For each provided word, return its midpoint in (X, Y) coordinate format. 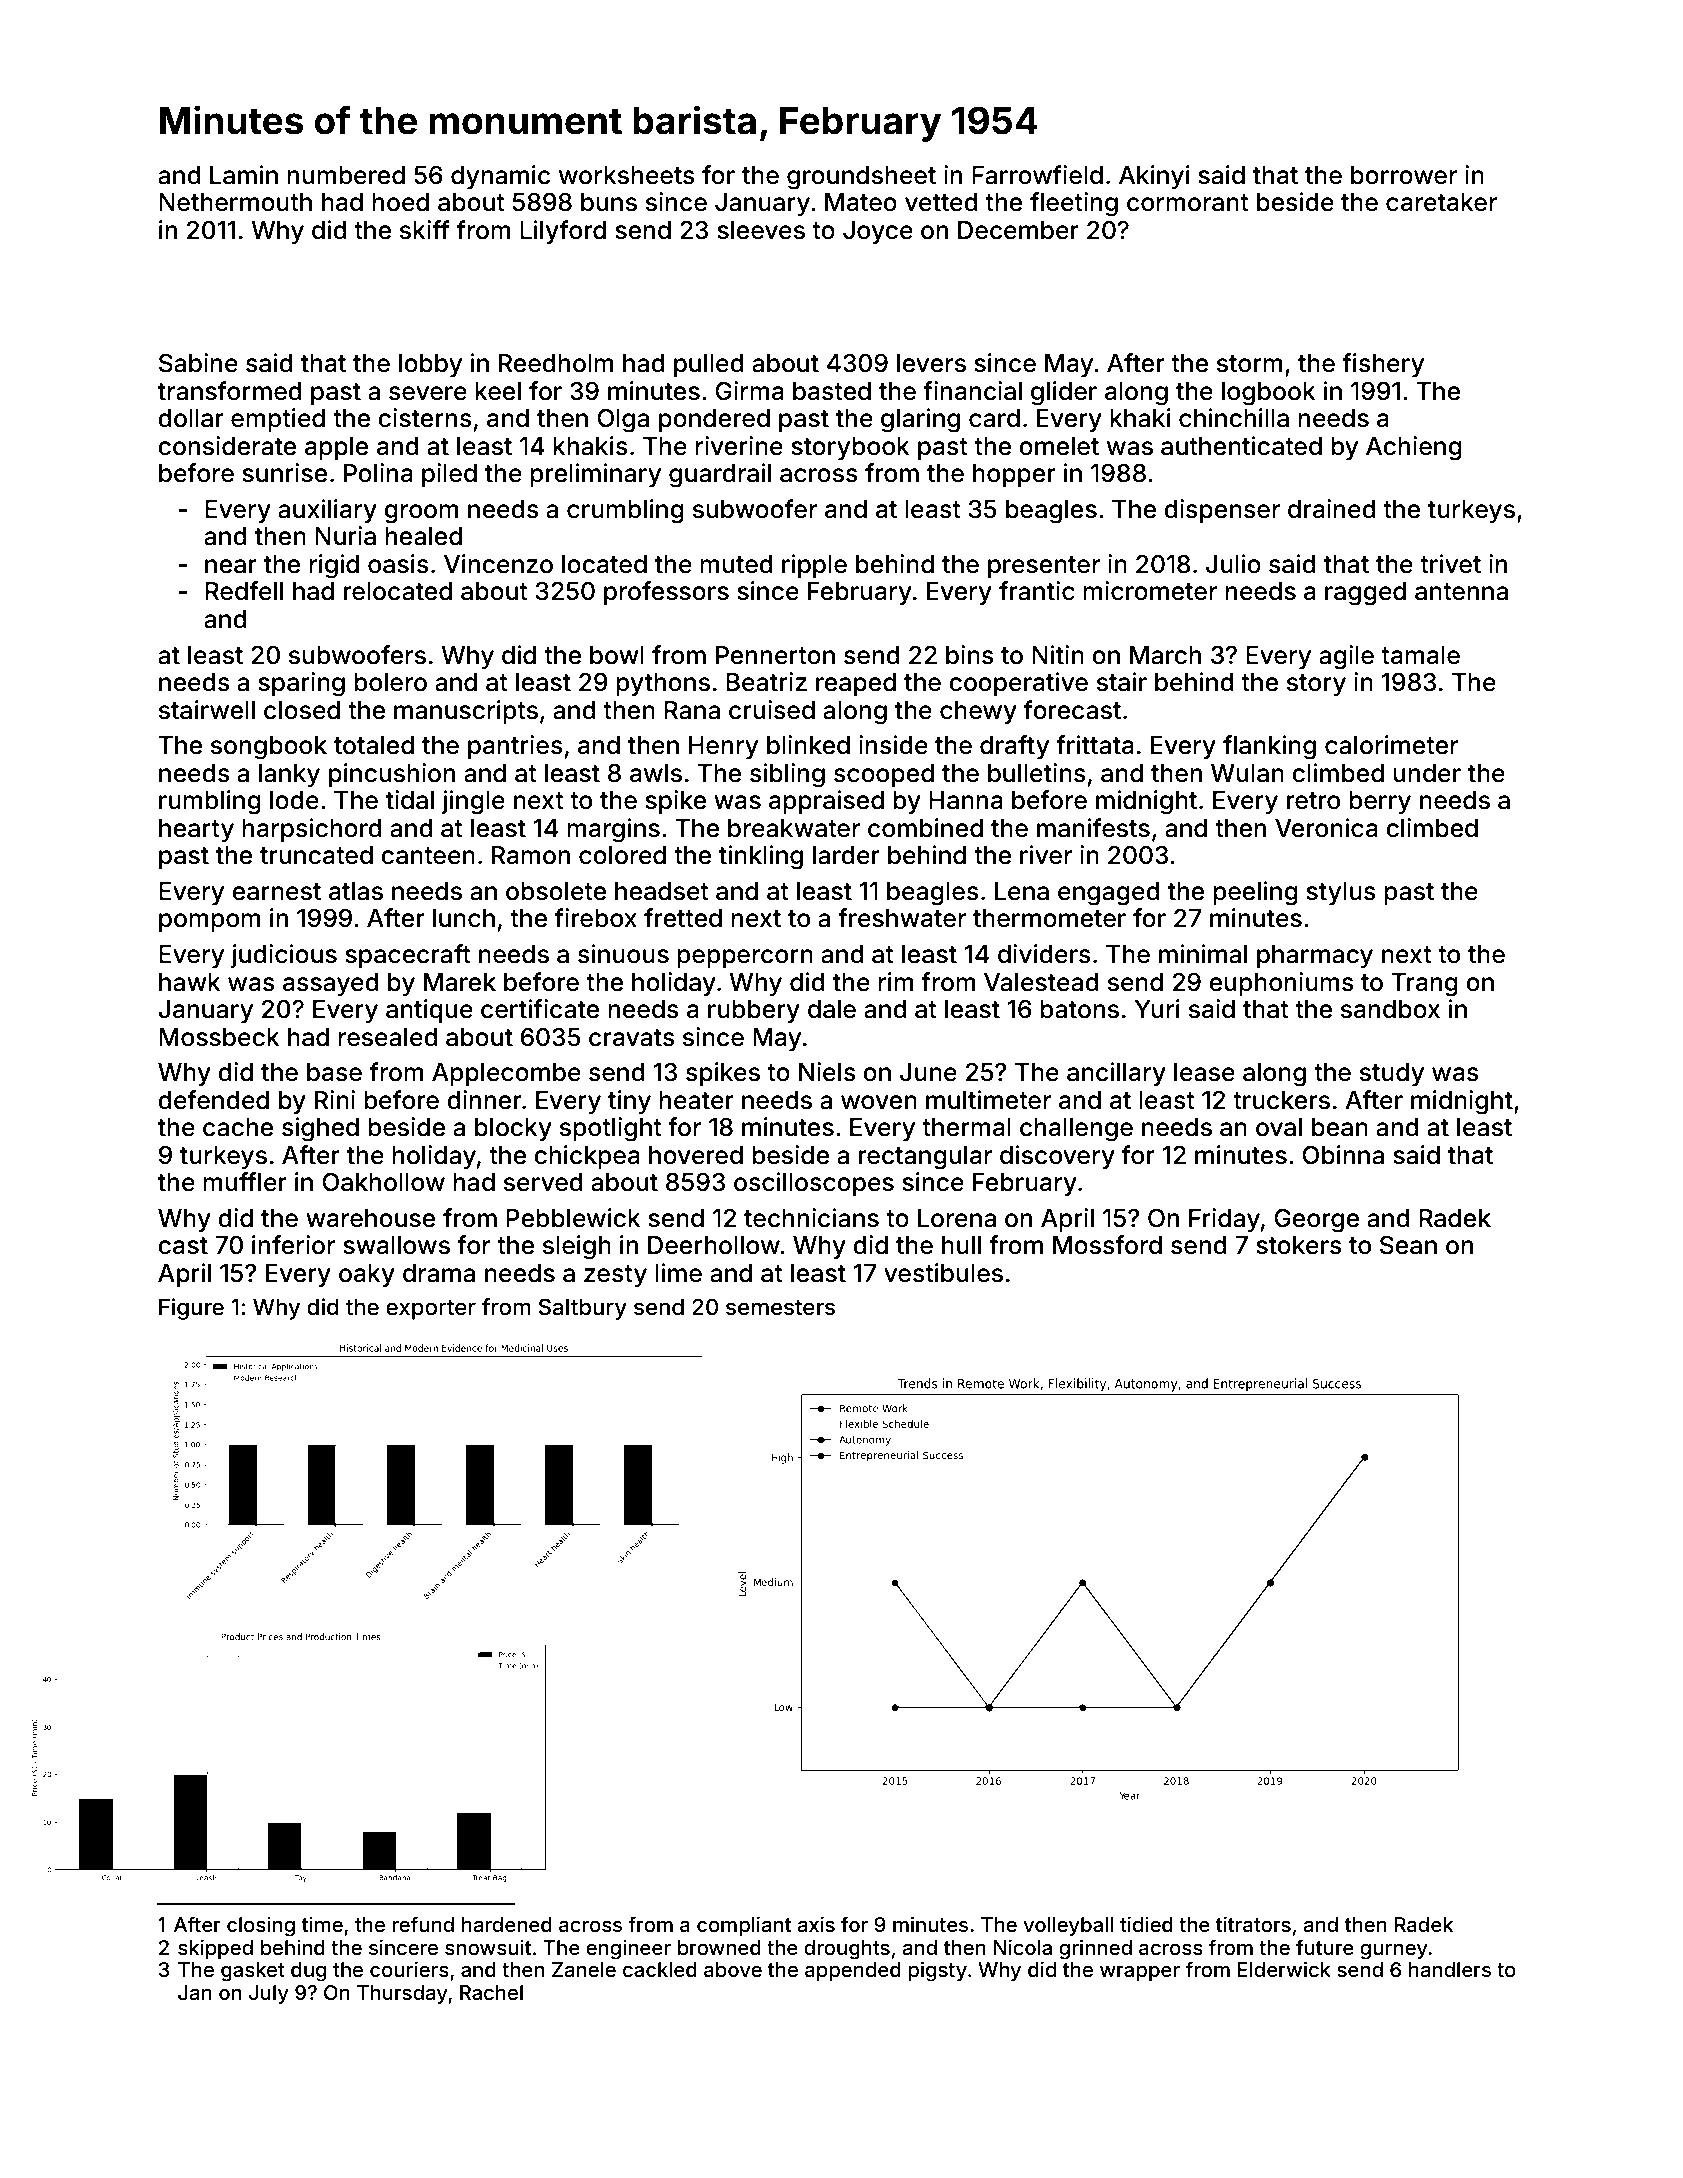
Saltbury (583, 1309)
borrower (1404, 175)
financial (972, 391)
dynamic (500, 177)
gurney (1394, 1952)
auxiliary (327, 511)
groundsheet (861, 178)
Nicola (1023, 1947)
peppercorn (745, 958)
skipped (215, 1949)
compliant (744, 1926)
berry (1380, 802)
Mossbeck (219, 1037)
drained (1332, 509)
